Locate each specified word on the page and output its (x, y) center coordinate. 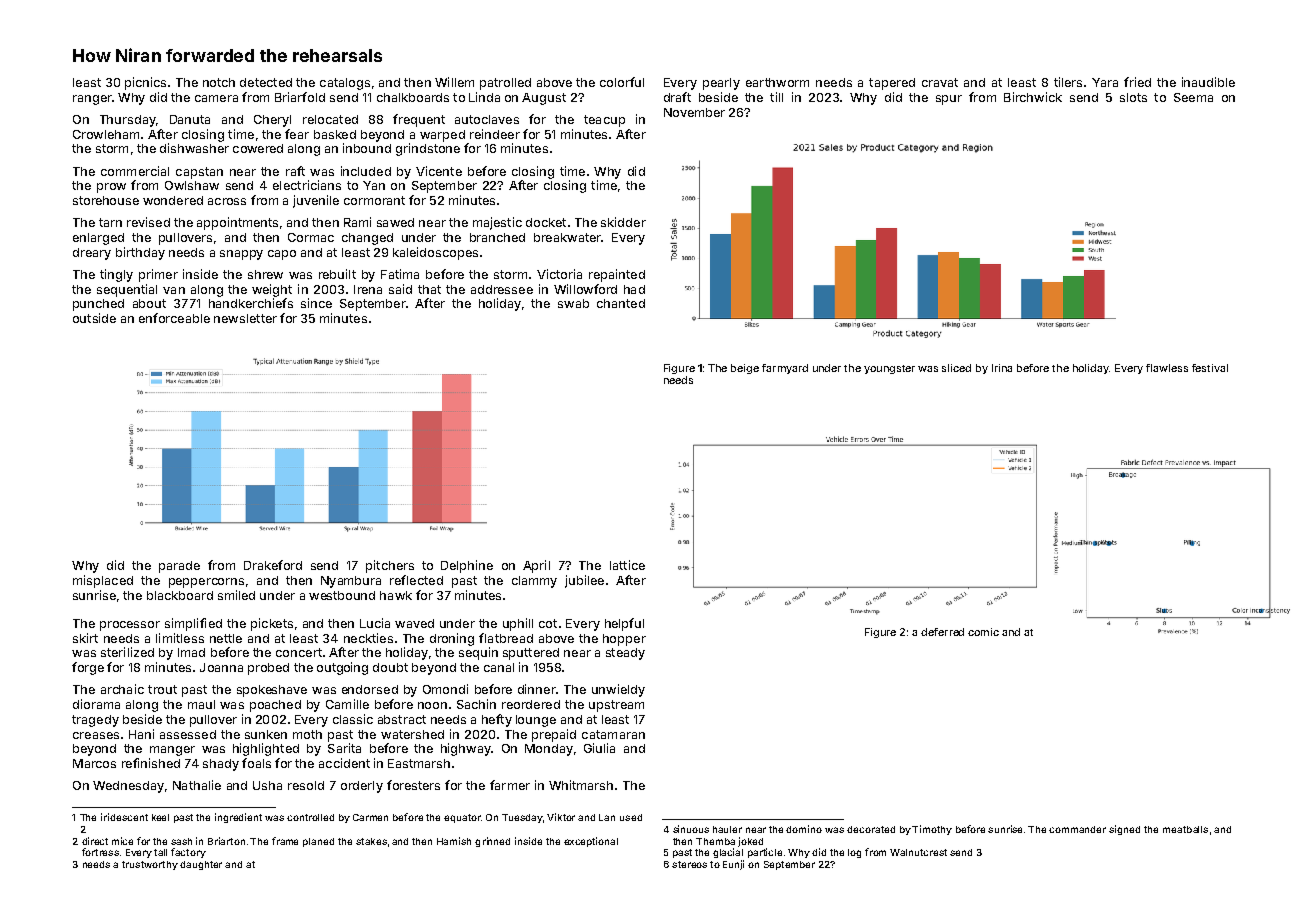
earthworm (777, 82)
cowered (258, 148)
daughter (201, 865)
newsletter (245, 318)
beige (745, 369)
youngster (889, 369)
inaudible (1208, 82)
